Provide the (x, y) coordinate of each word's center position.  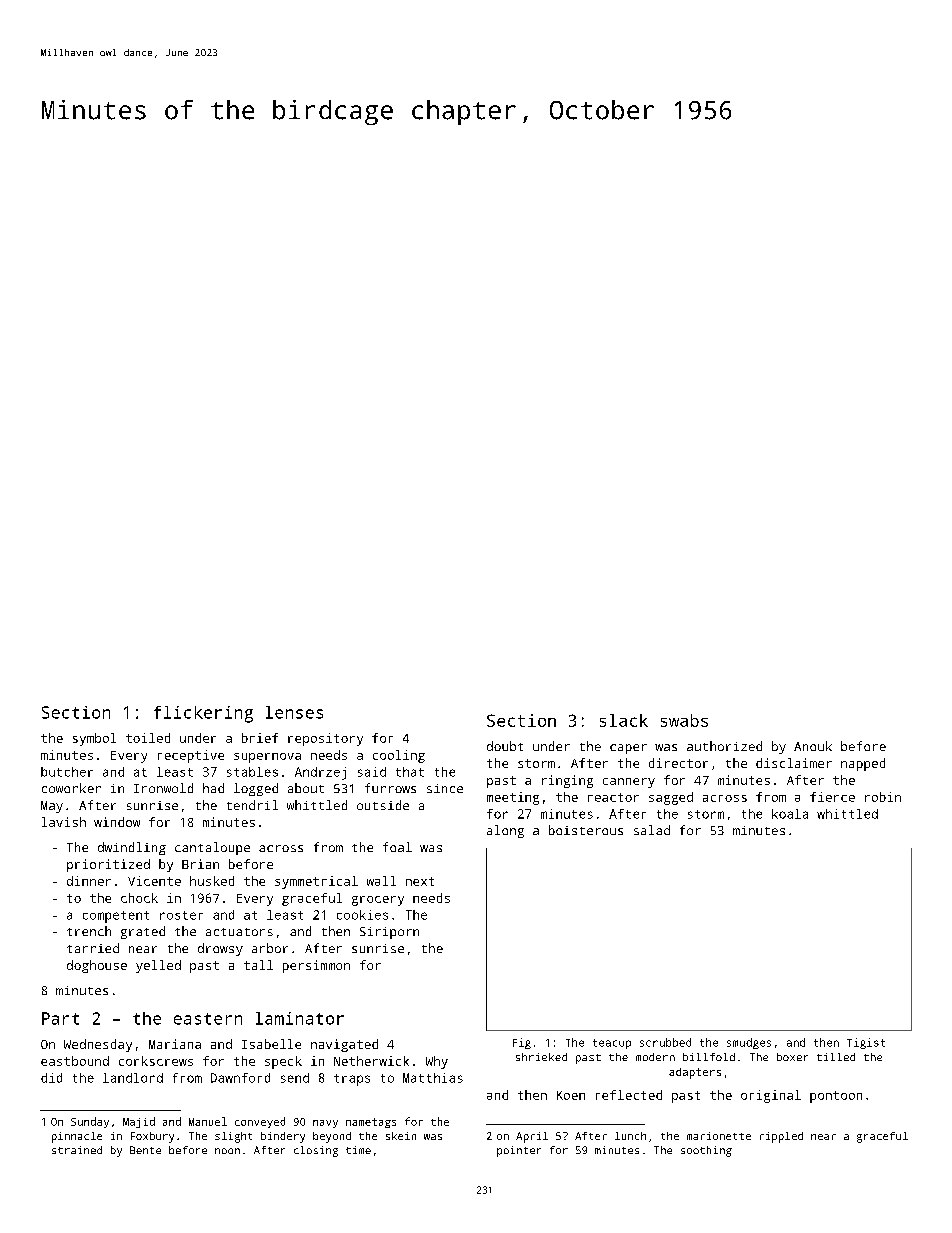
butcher (67, 772)
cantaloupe (212, 848)
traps (352, 1080)
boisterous (586, 830)
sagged (671, 798)
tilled (836, 1057)
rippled (781, 1137)
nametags (371, 1123)
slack (624, 720)
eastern (208, 1019)
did (51, 1078)
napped (863, 764)
